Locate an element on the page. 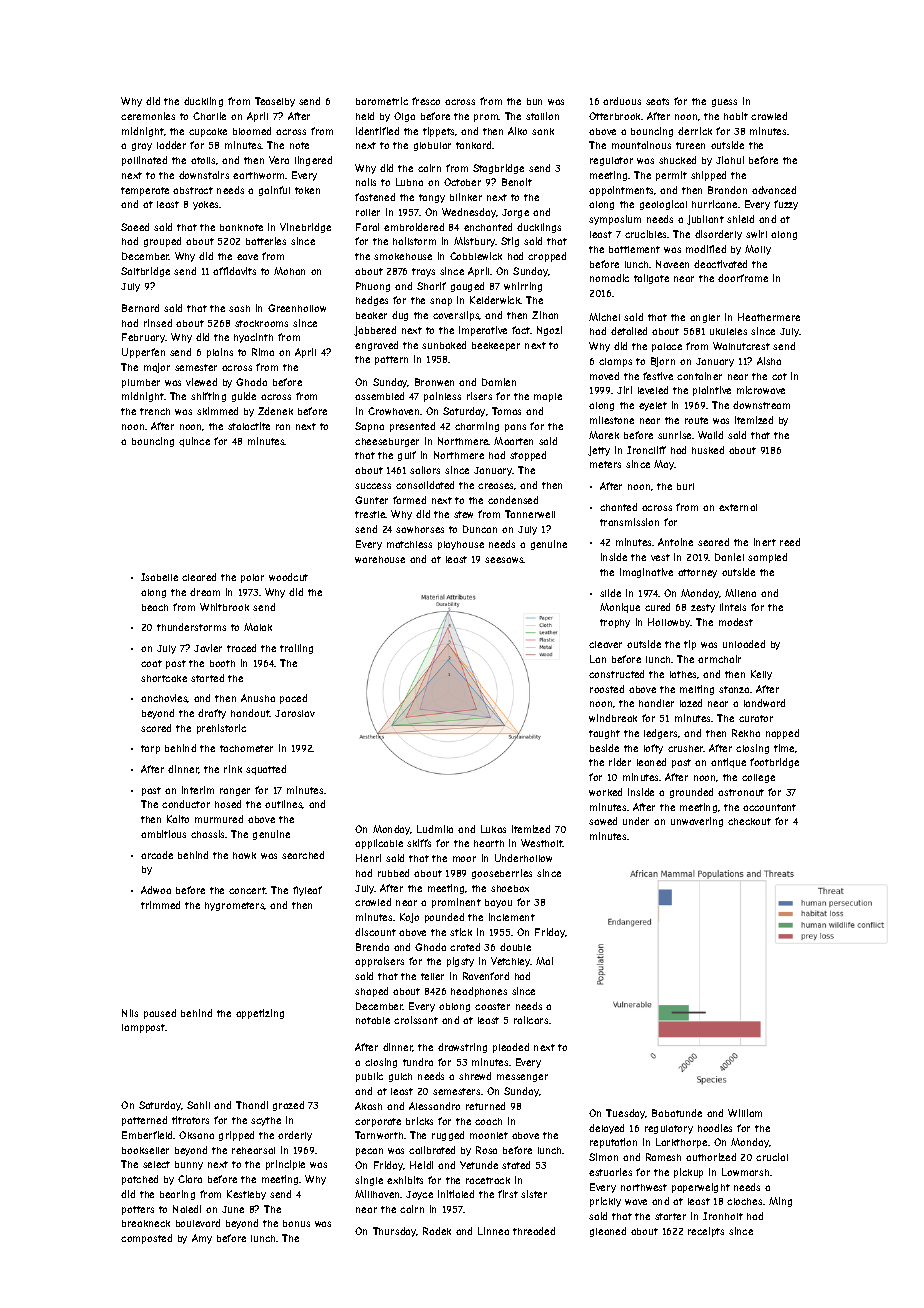 The width and height of the page is (924, 1308). checkout is located at coordinates (749, 821).
